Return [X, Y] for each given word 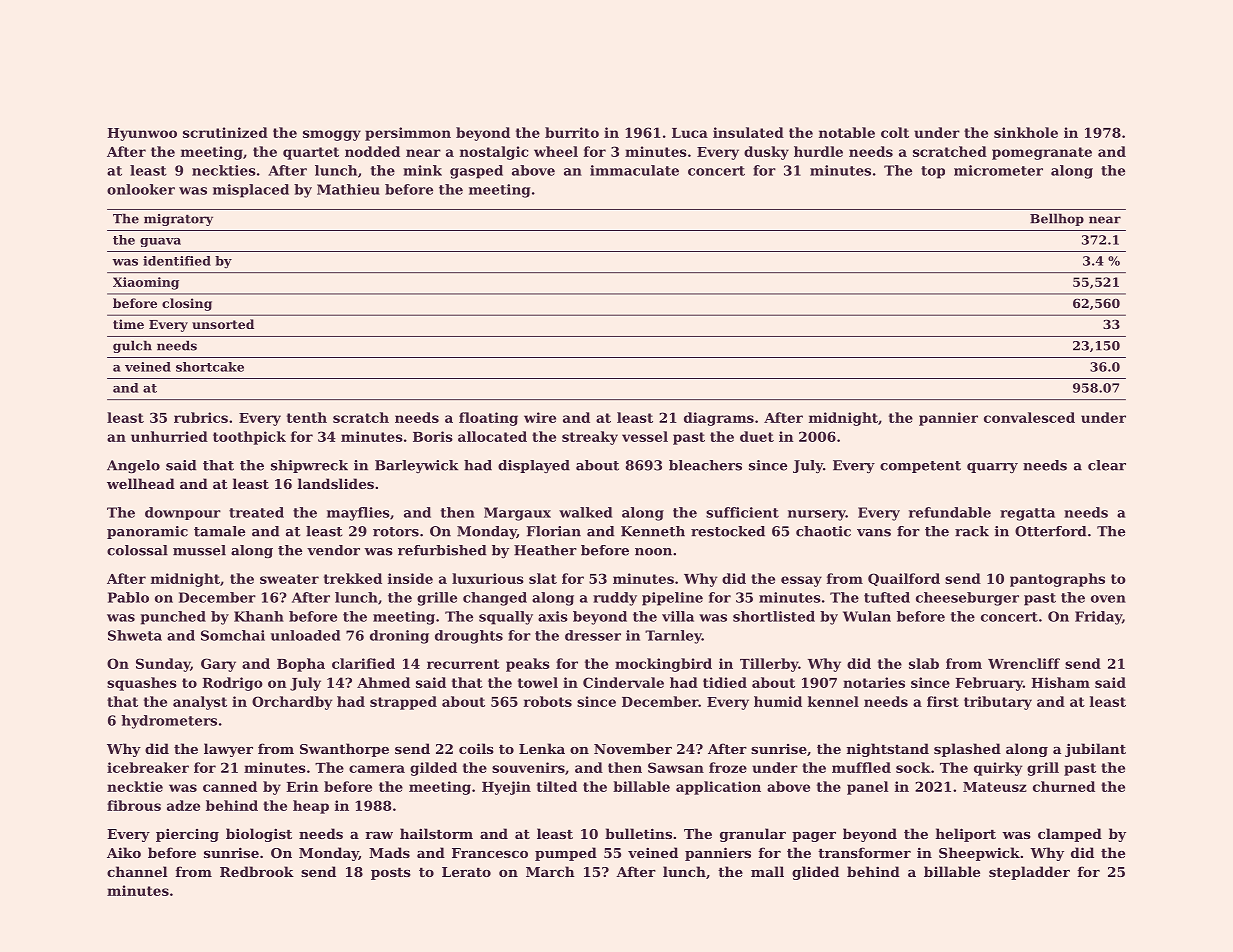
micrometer [998, 170]
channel [137, 871]
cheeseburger [967, 599]
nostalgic [494, 153]
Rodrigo [232, 684]
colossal [137, 550]
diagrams [719, 419]
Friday [1098, 618]
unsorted [223, 324]
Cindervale [623, 682]
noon [653, 552]
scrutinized [225, 132]
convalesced [1029, 417]
